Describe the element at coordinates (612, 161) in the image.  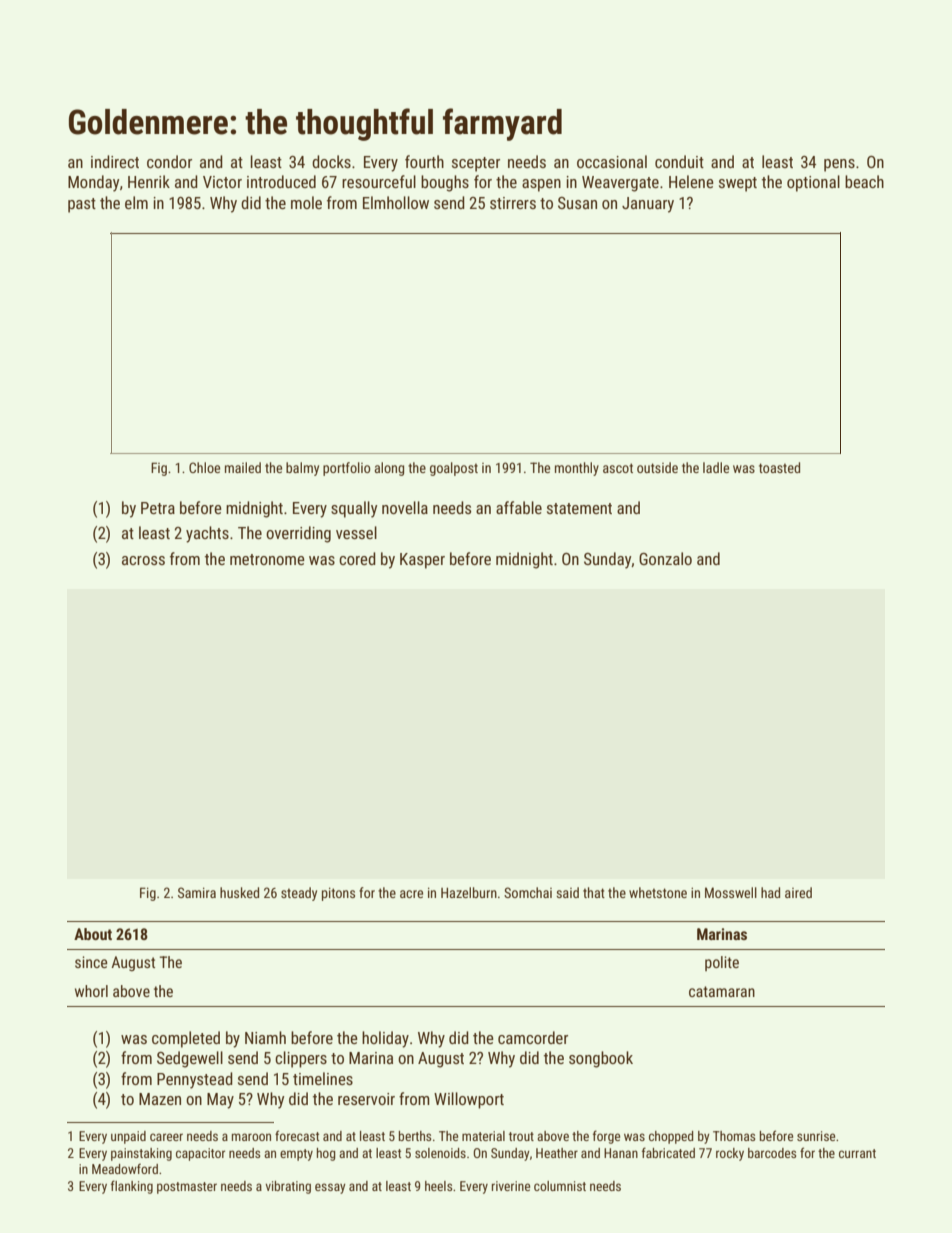
I see `occasional` at that location.
